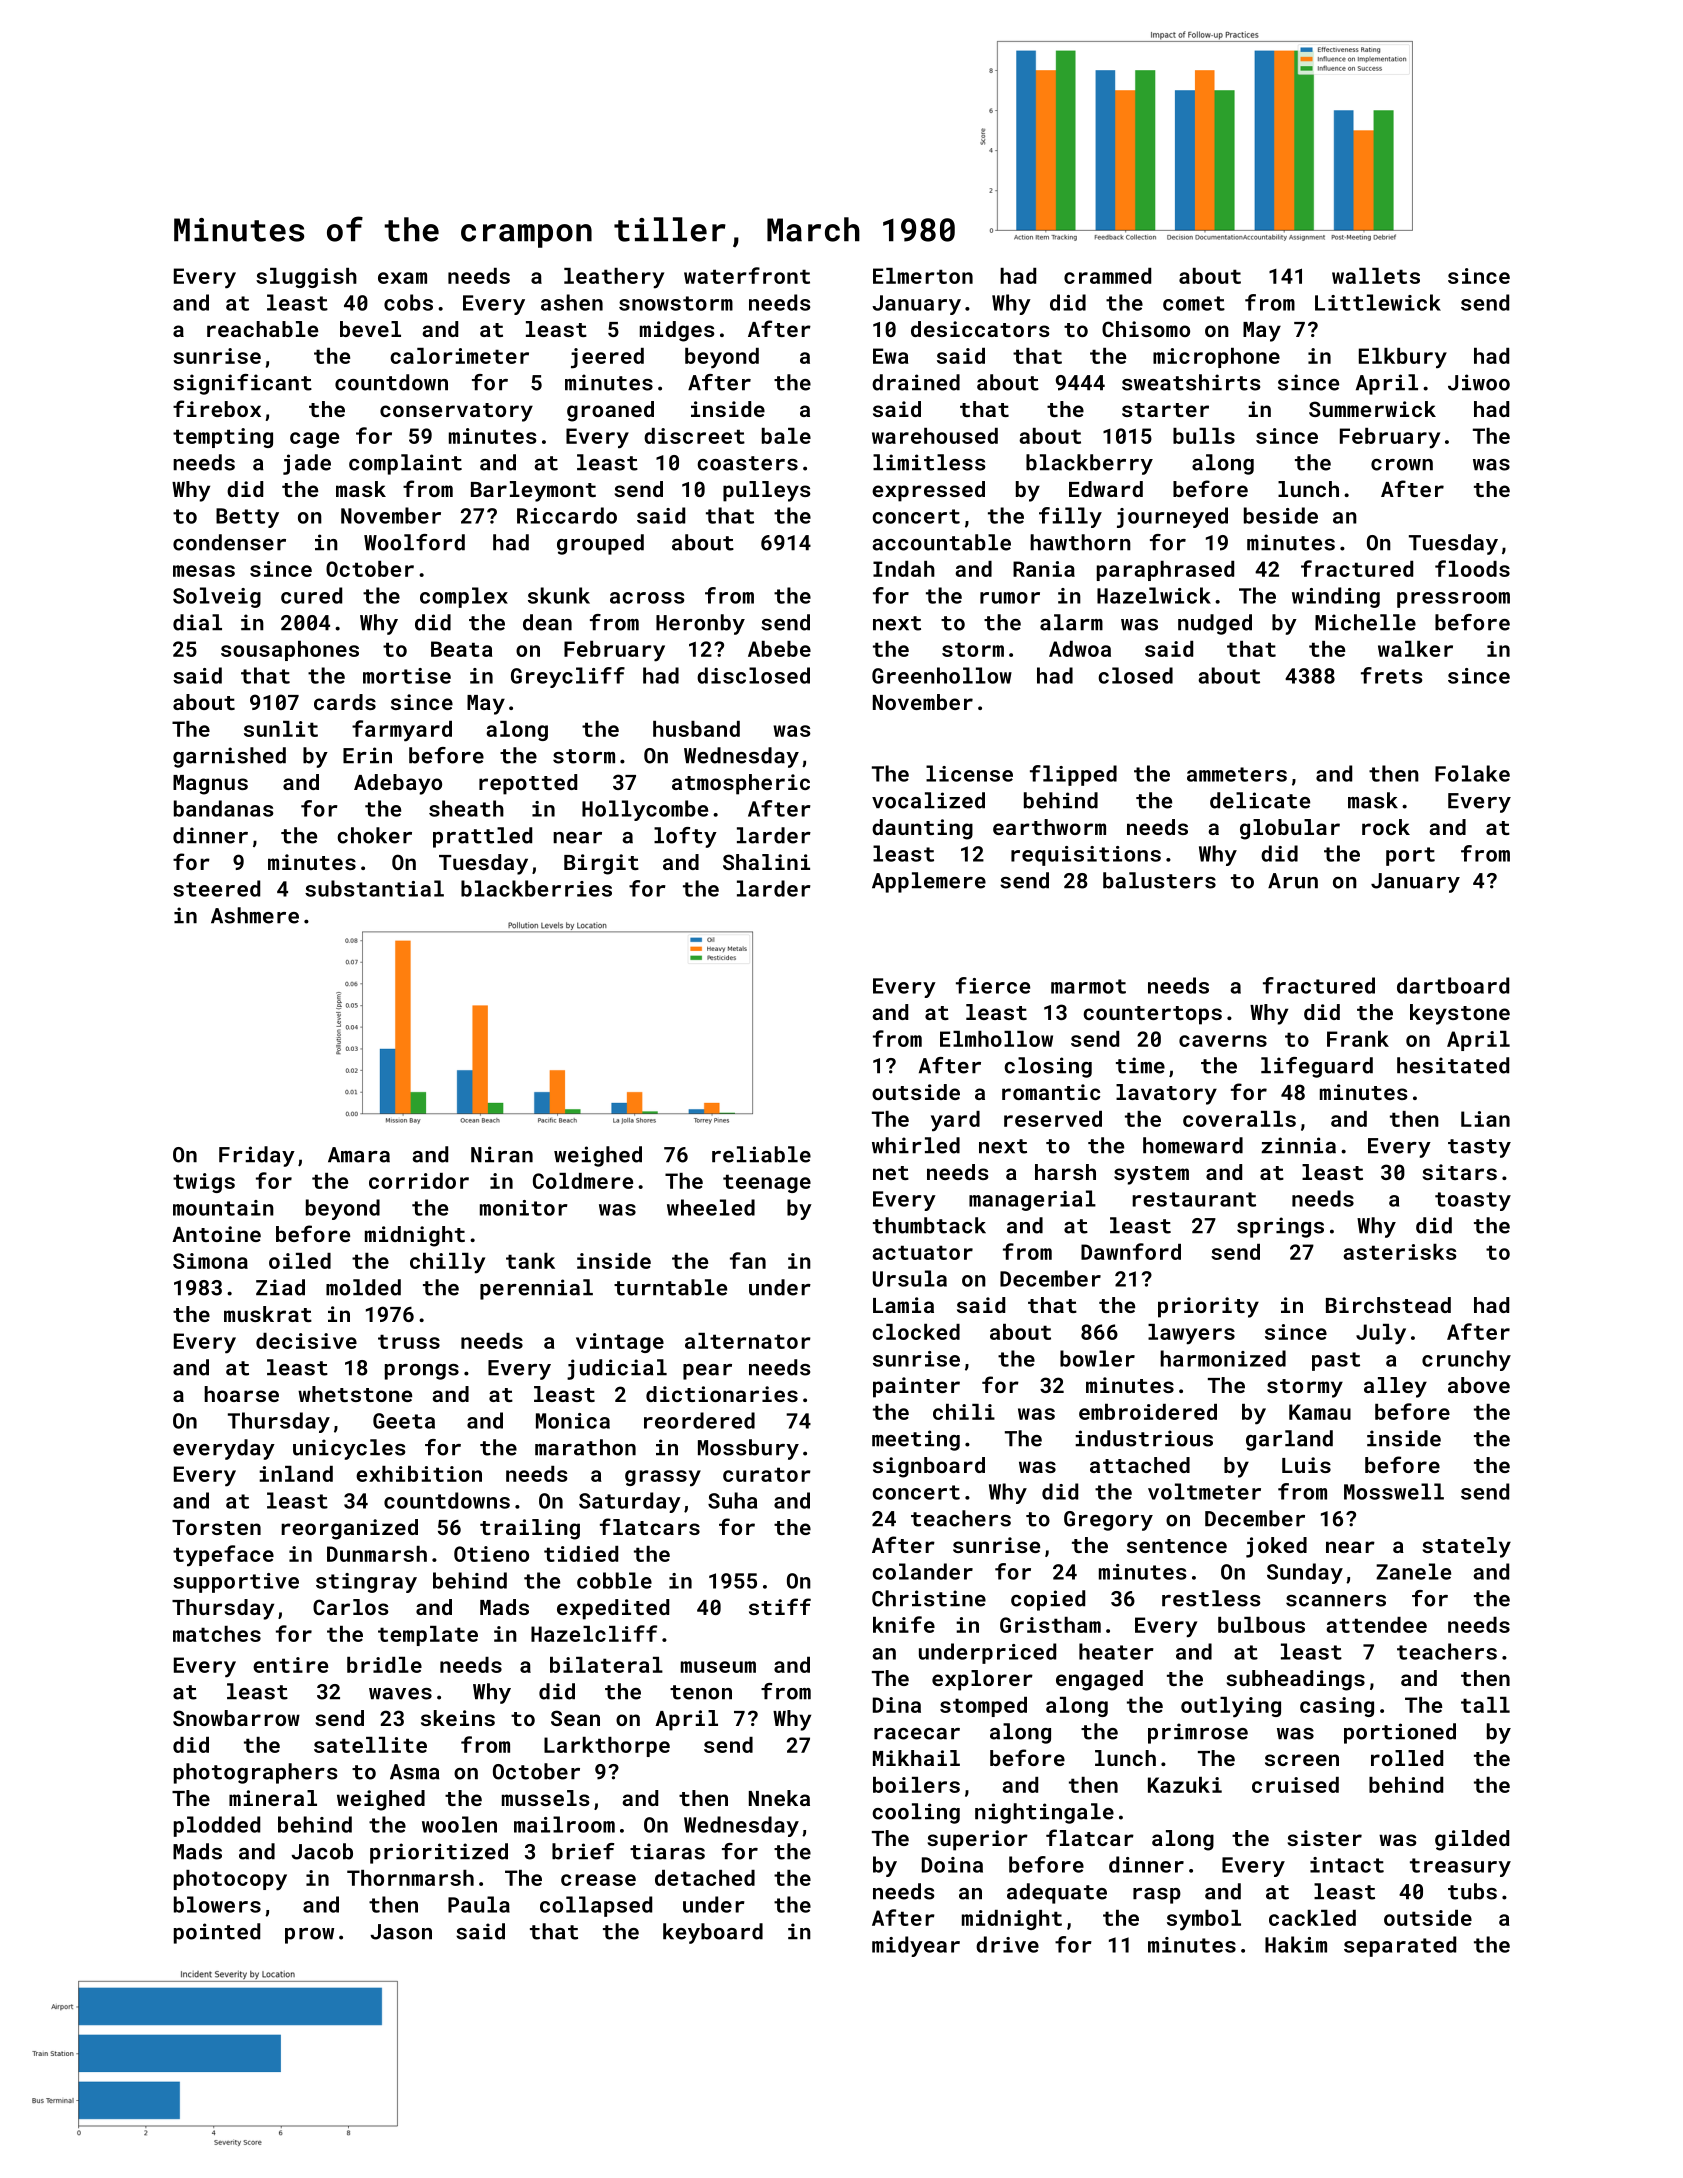 The height and width of the screenshot is (2178, 1683). Describe the element at coordinates (300, 1261) in the screenshot. I see `oiled` at that location.
